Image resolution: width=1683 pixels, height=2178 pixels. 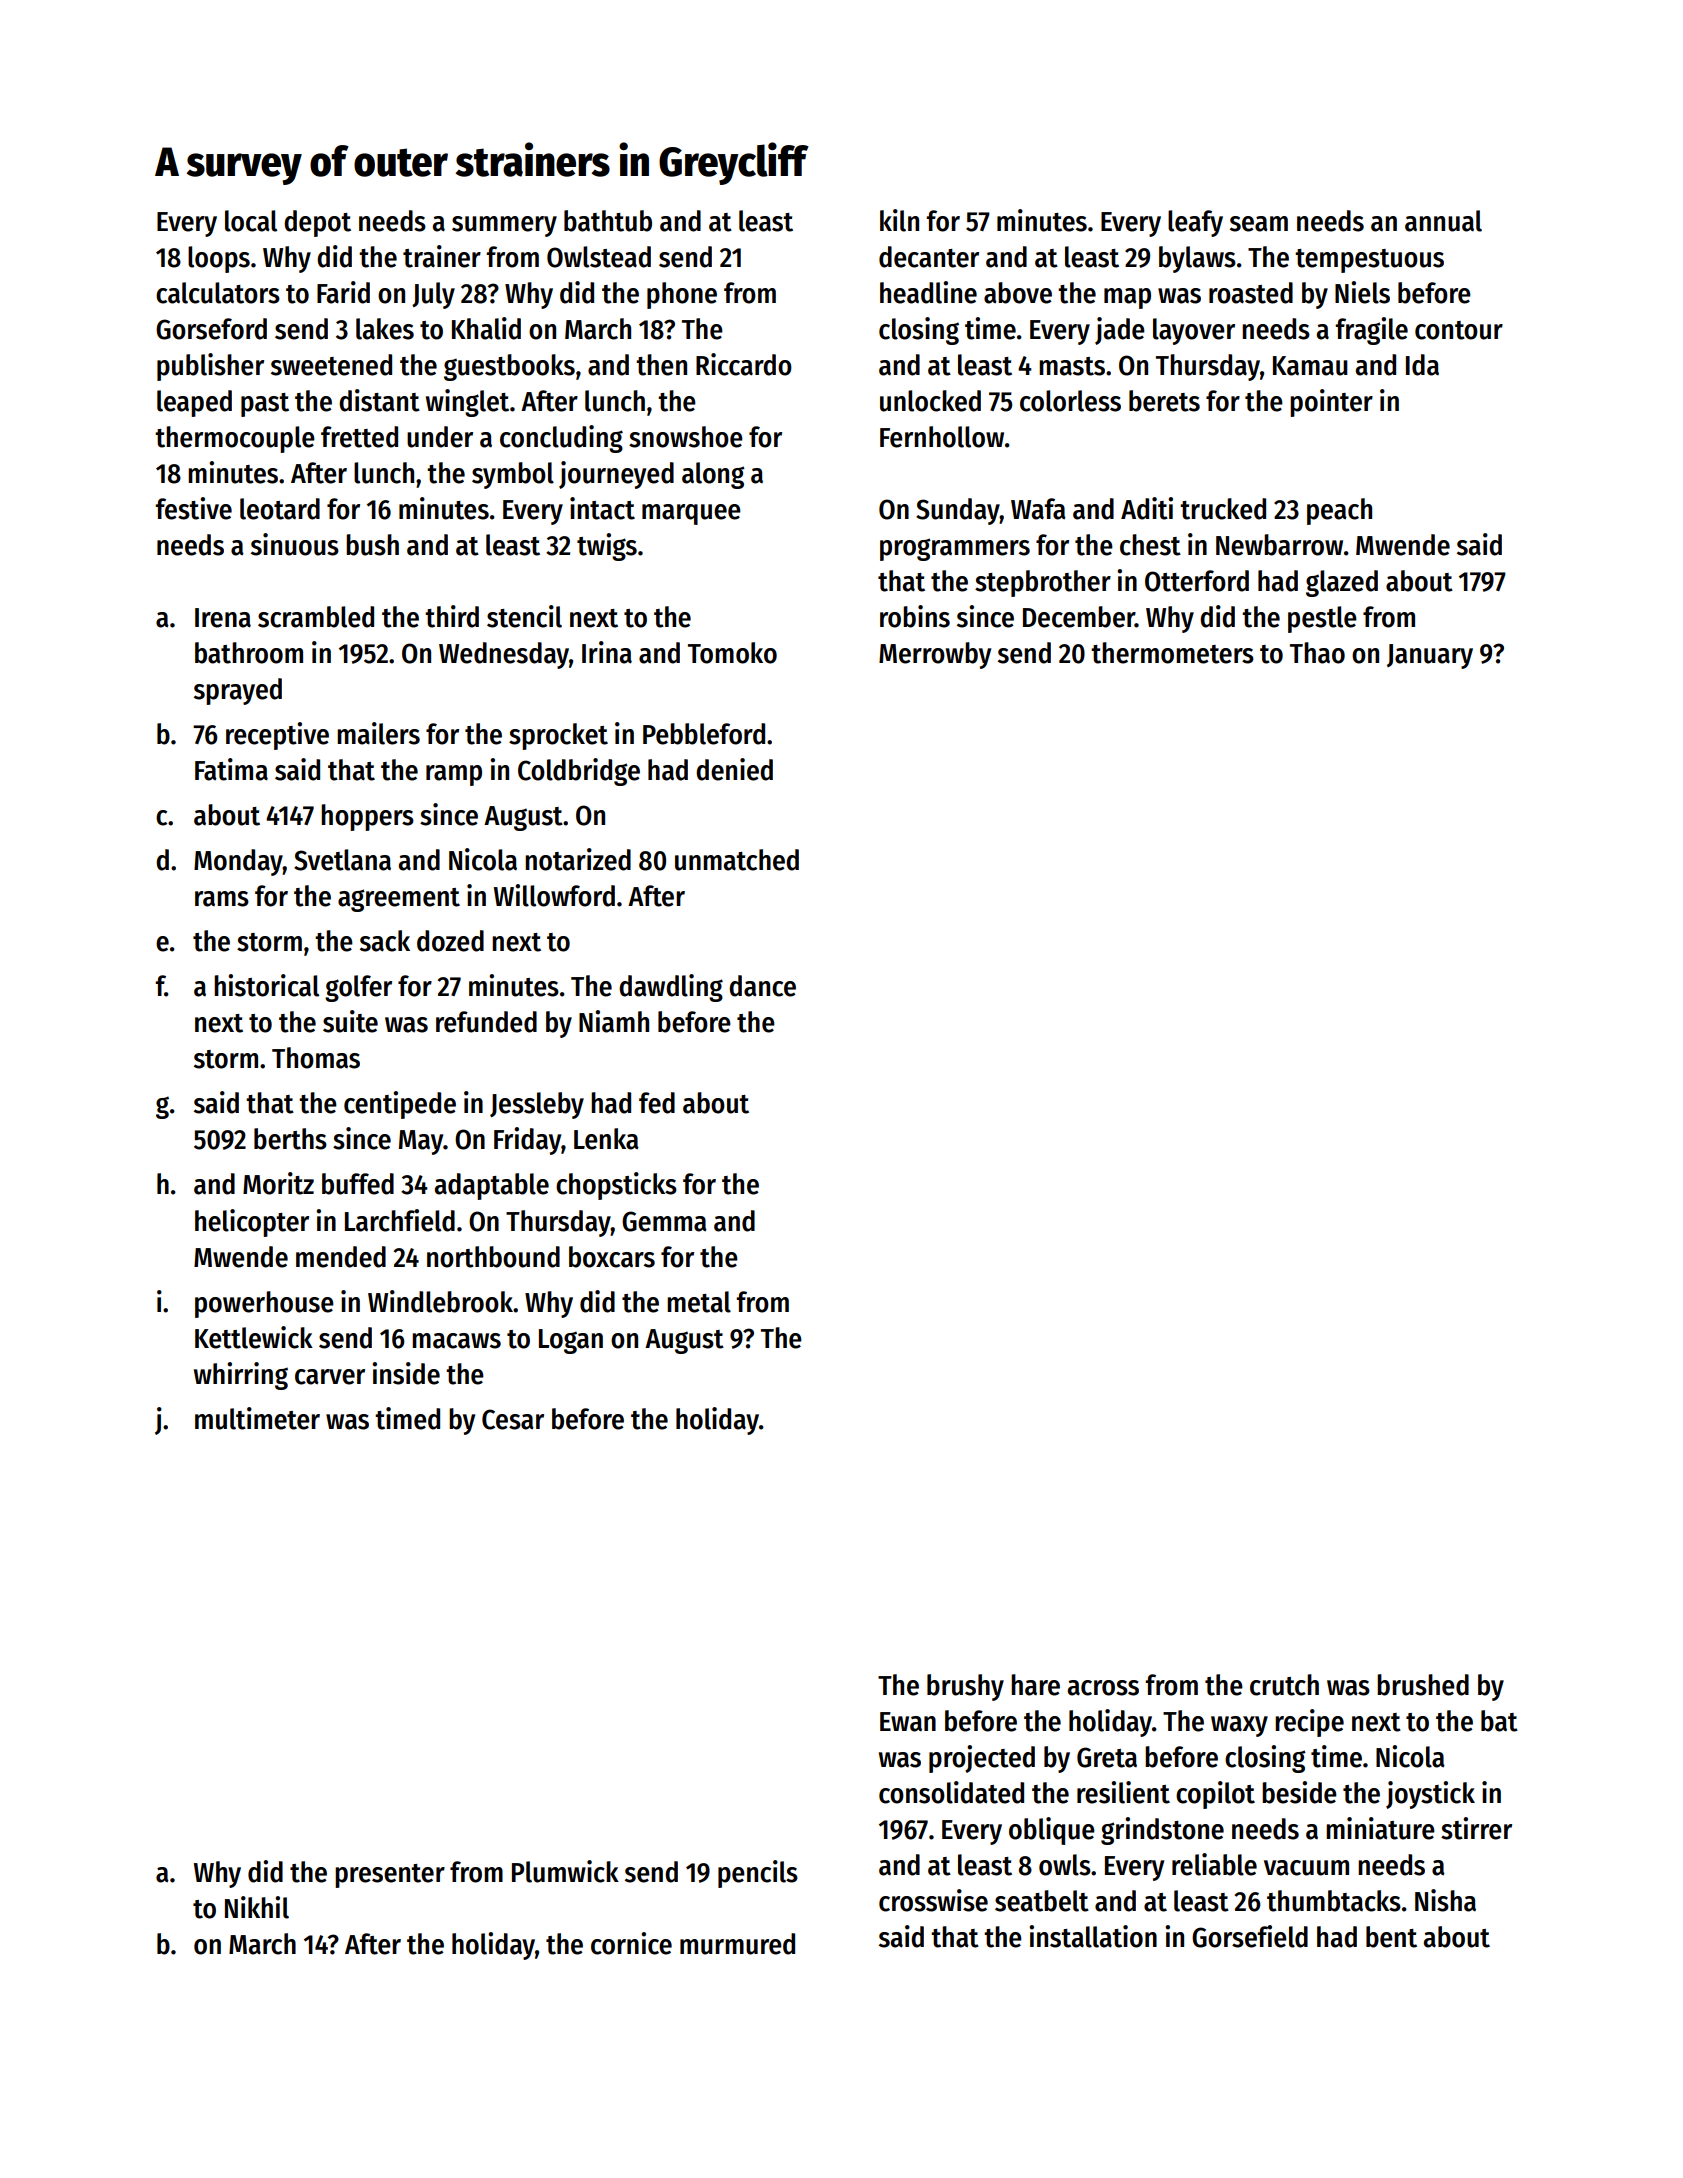 What do you see at coordinates (1423, 1685) in the image?
I see `brushed` at bounding box center [1423, 1685].
